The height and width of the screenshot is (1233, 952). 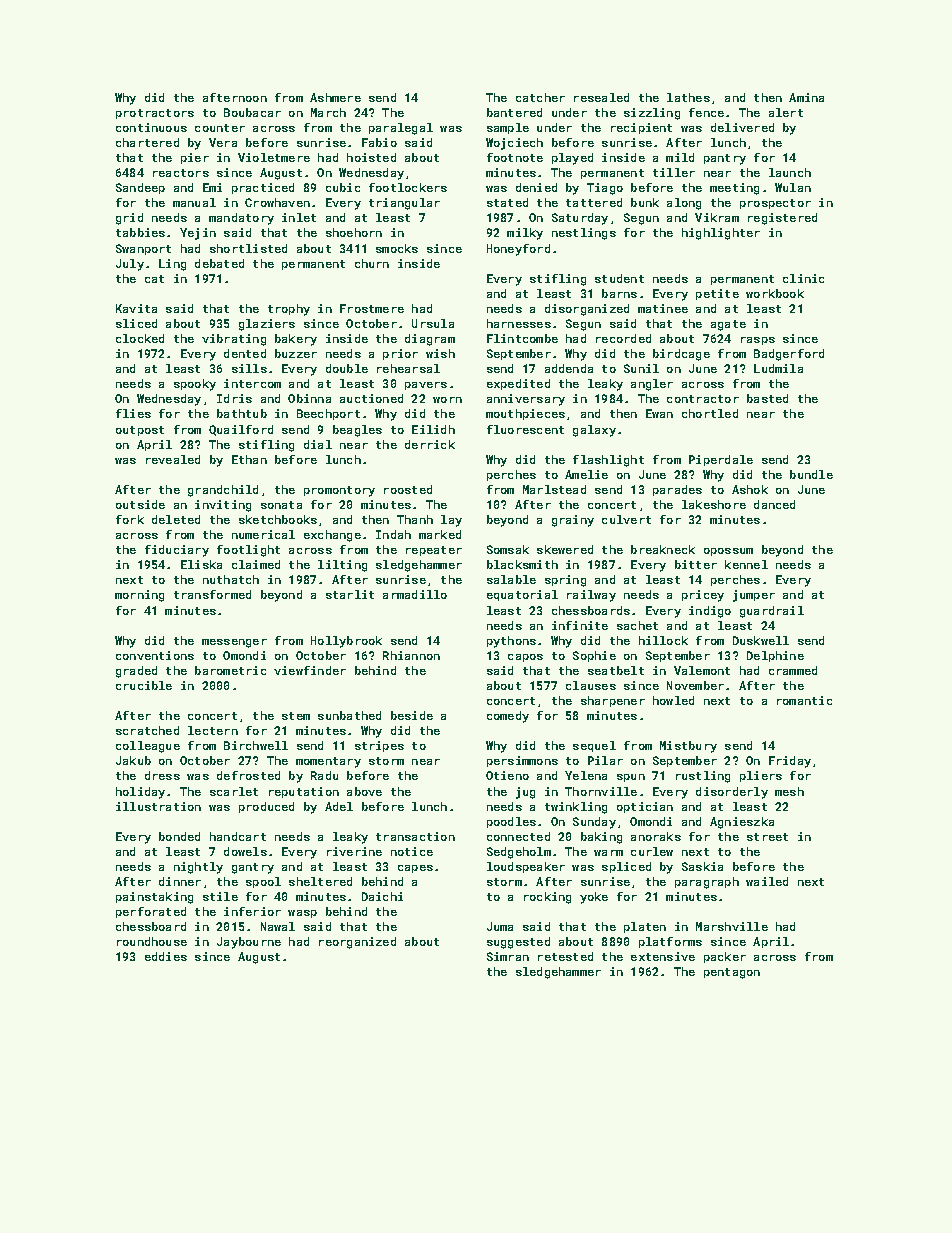 I want to click on Sophie, so click(x=594, y=656).
